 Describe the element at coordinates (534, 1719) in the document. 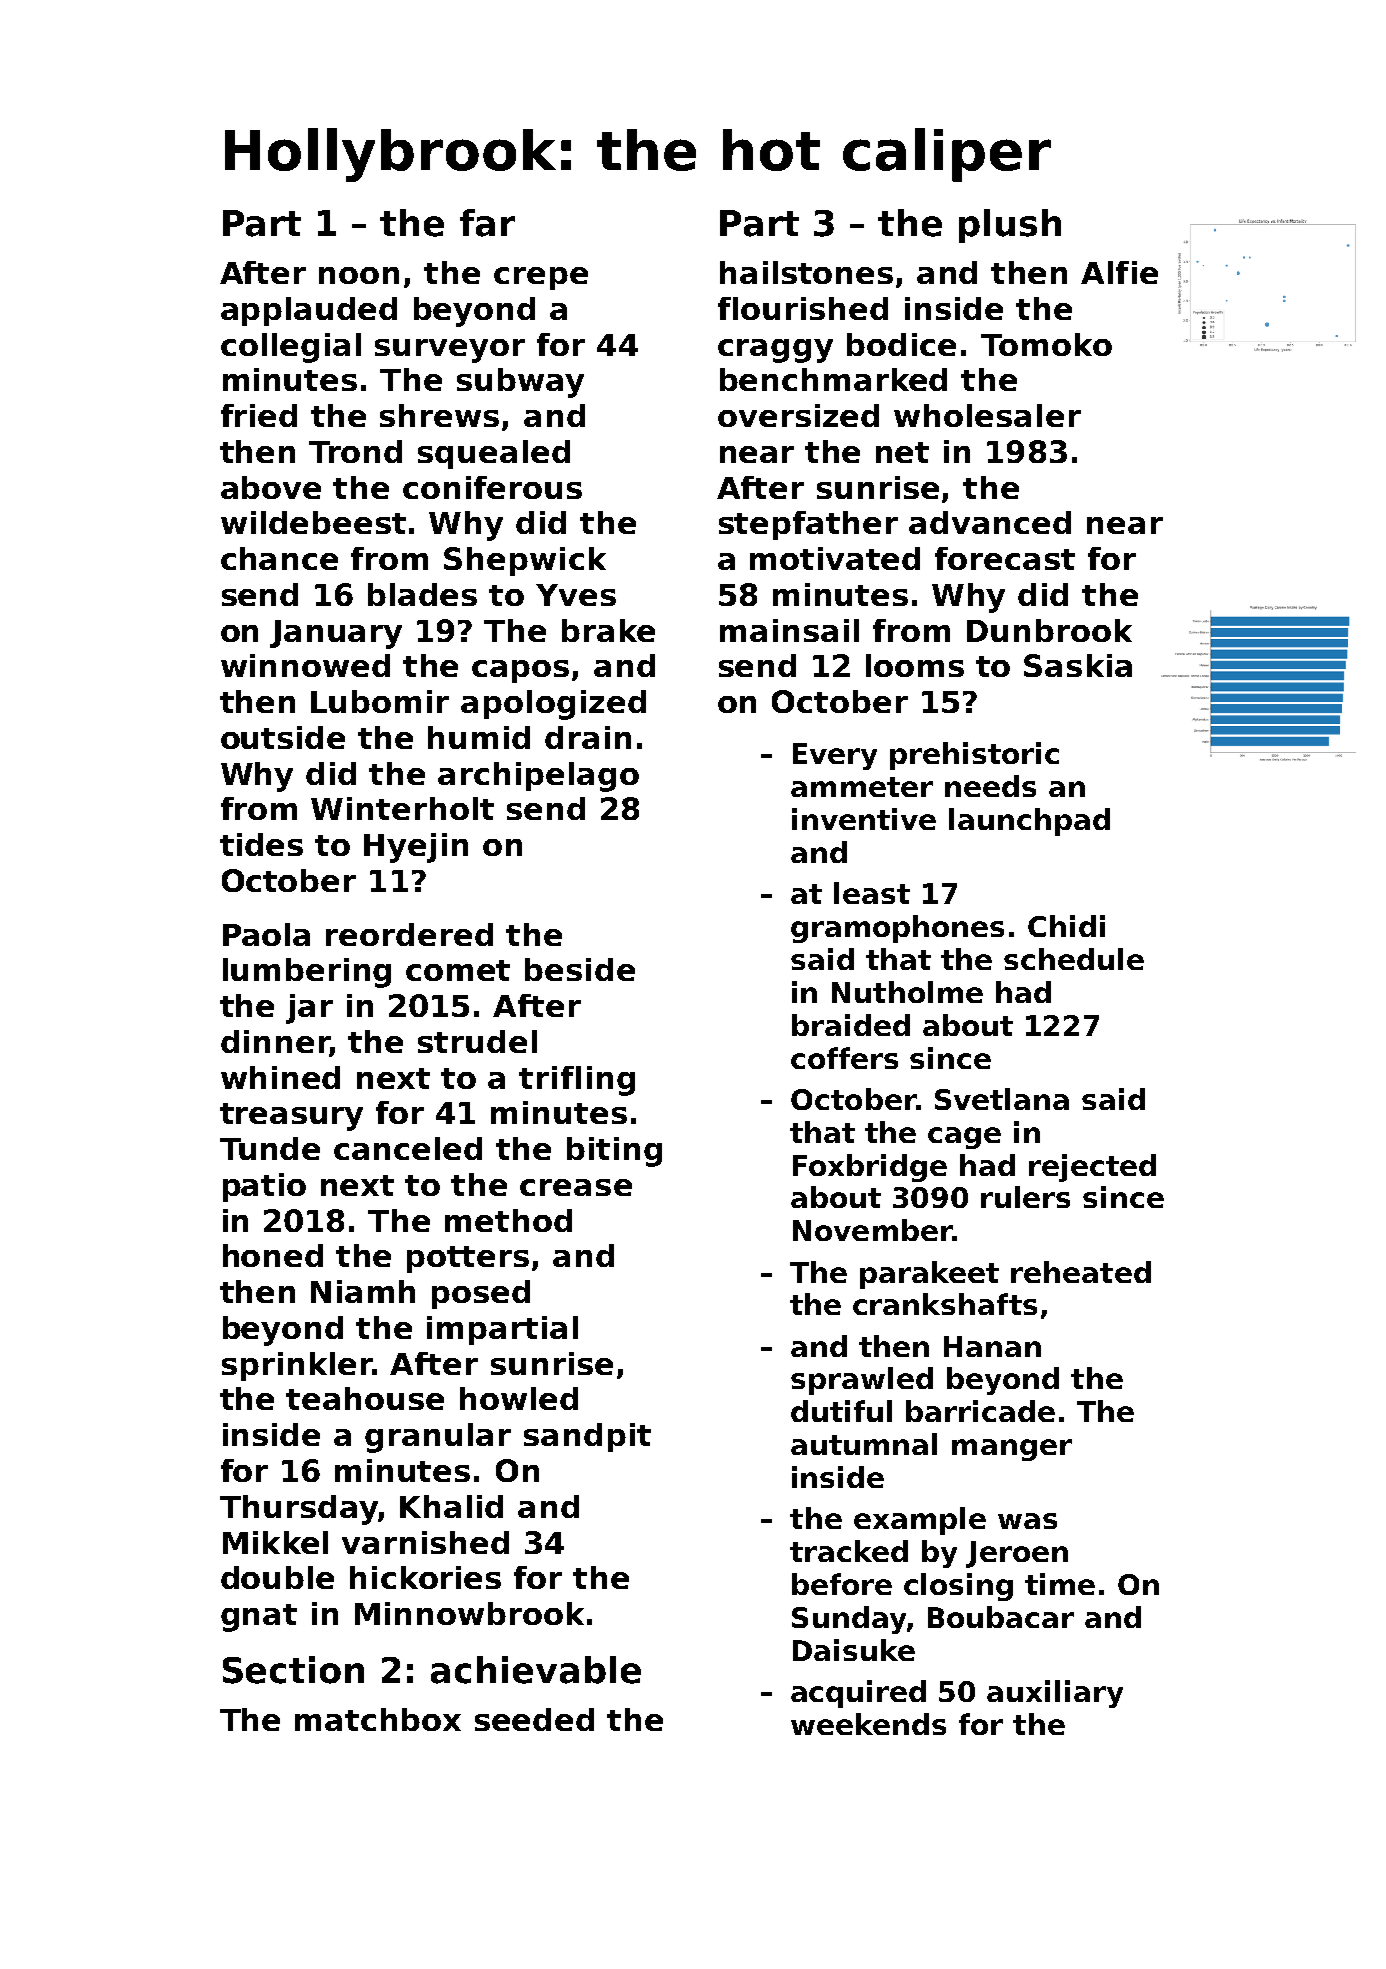

I see `seeded` at that location.
